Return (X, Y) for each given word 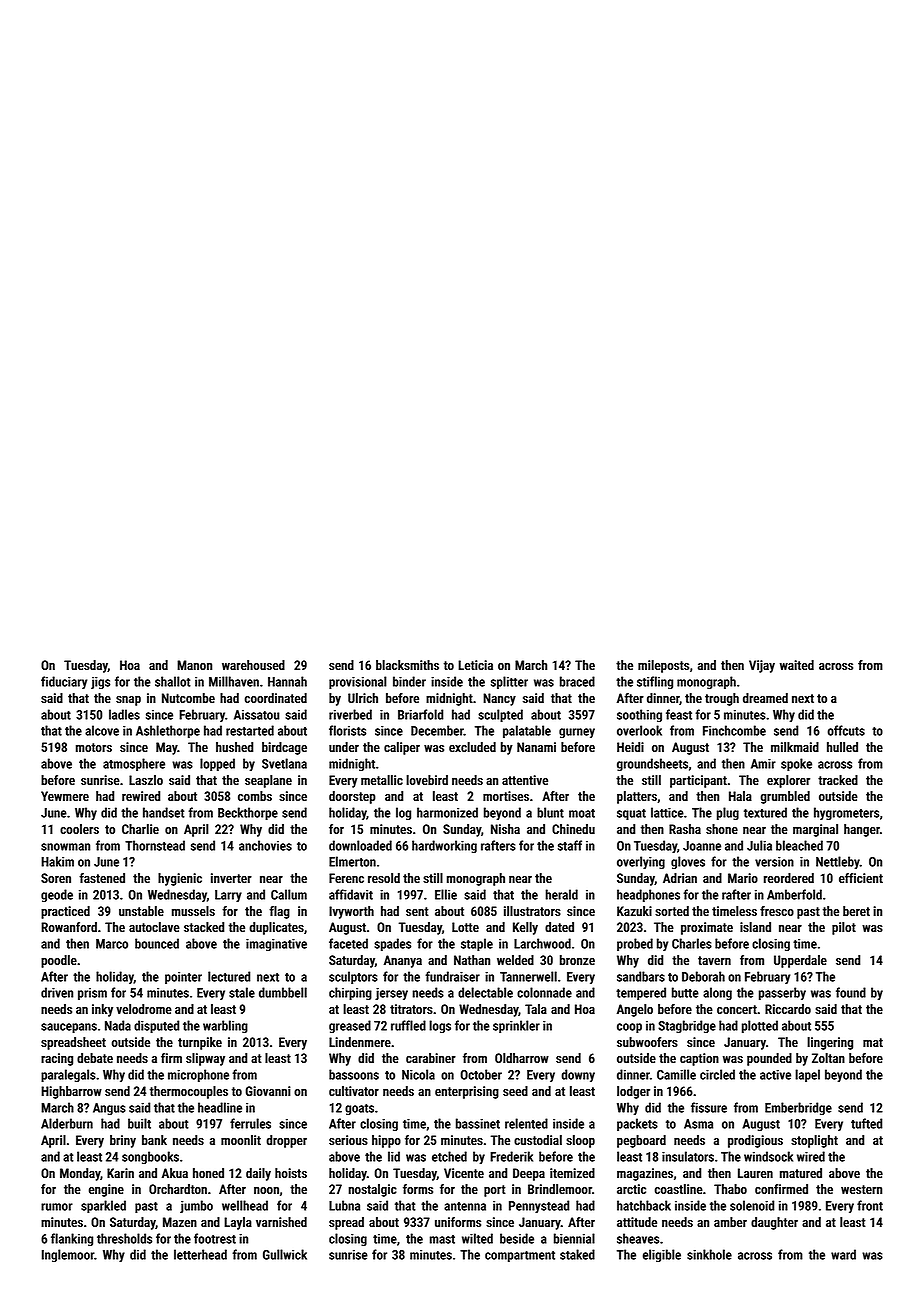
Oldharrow (522, 1058)
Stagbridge (687, 1026)
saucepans (69, 1028)
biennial (574, 1238)
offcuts (846, 730)
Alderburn (67, 1123)
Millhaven (234, 681)
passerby (782, 993)
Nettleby (838, 862)
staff (570, 845)
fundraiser (452, 976)
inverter (231, 878)
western (861, 1189)
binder (409, 681)
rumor (57, 1207)
